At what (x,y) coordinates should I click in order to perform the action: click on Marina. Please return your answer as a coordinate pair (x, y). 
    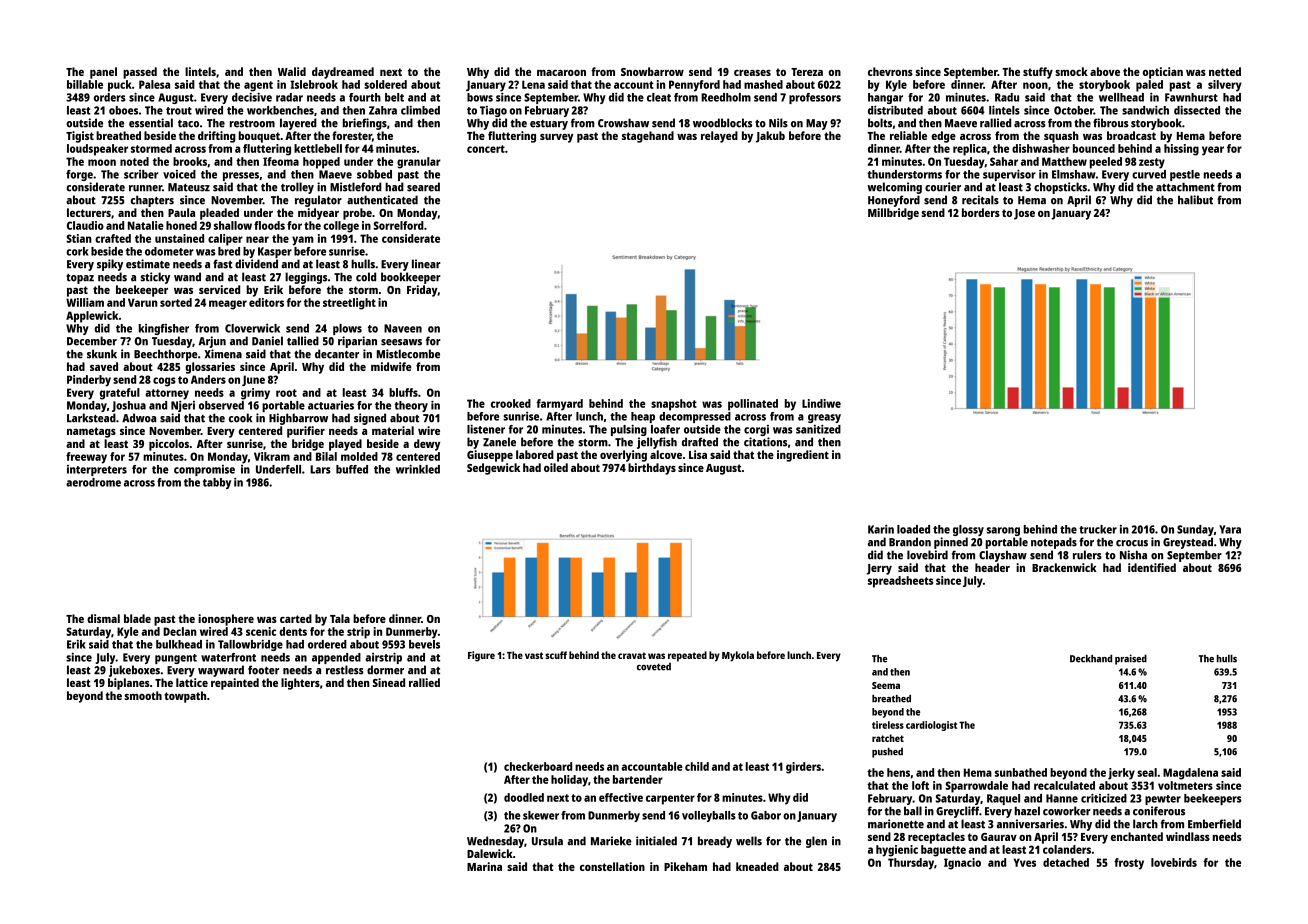
    Looking at the image, I should click on (484, 866).
